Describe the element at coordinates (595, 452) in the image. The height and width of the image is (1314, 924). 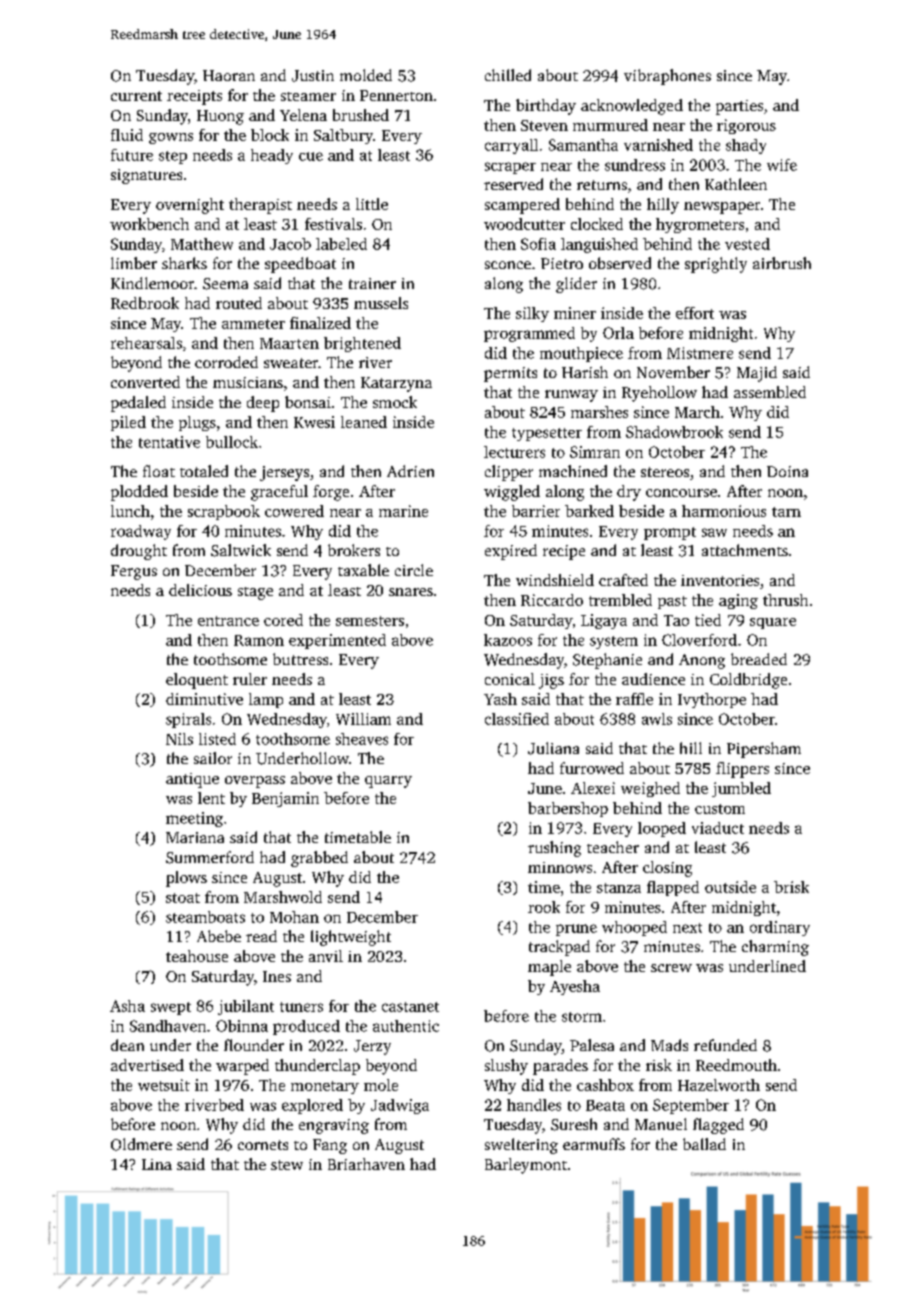
I see `Simran` at that location.
